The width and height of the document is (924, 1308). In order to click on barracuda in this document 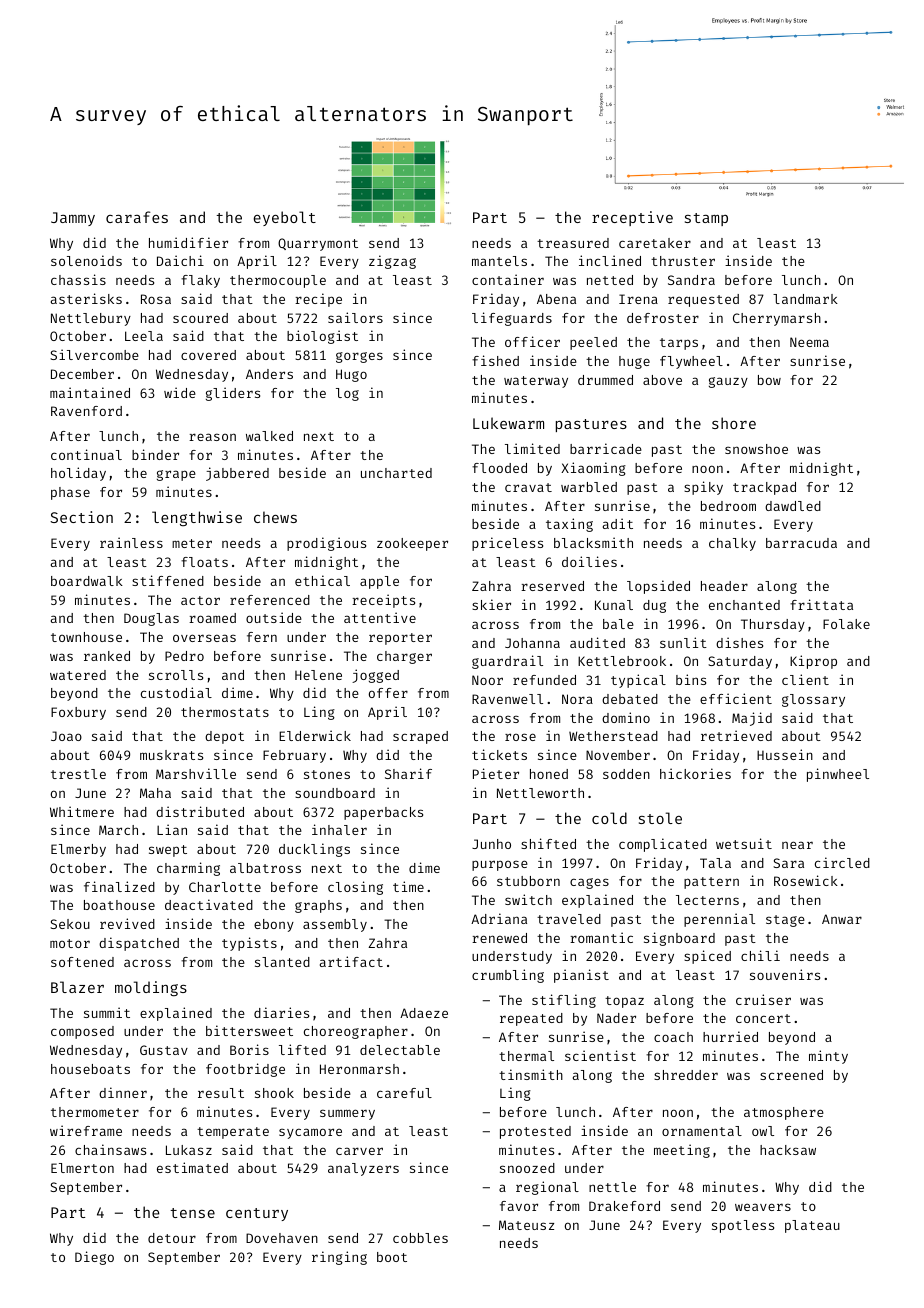, I will do `click(801, 543)`.
